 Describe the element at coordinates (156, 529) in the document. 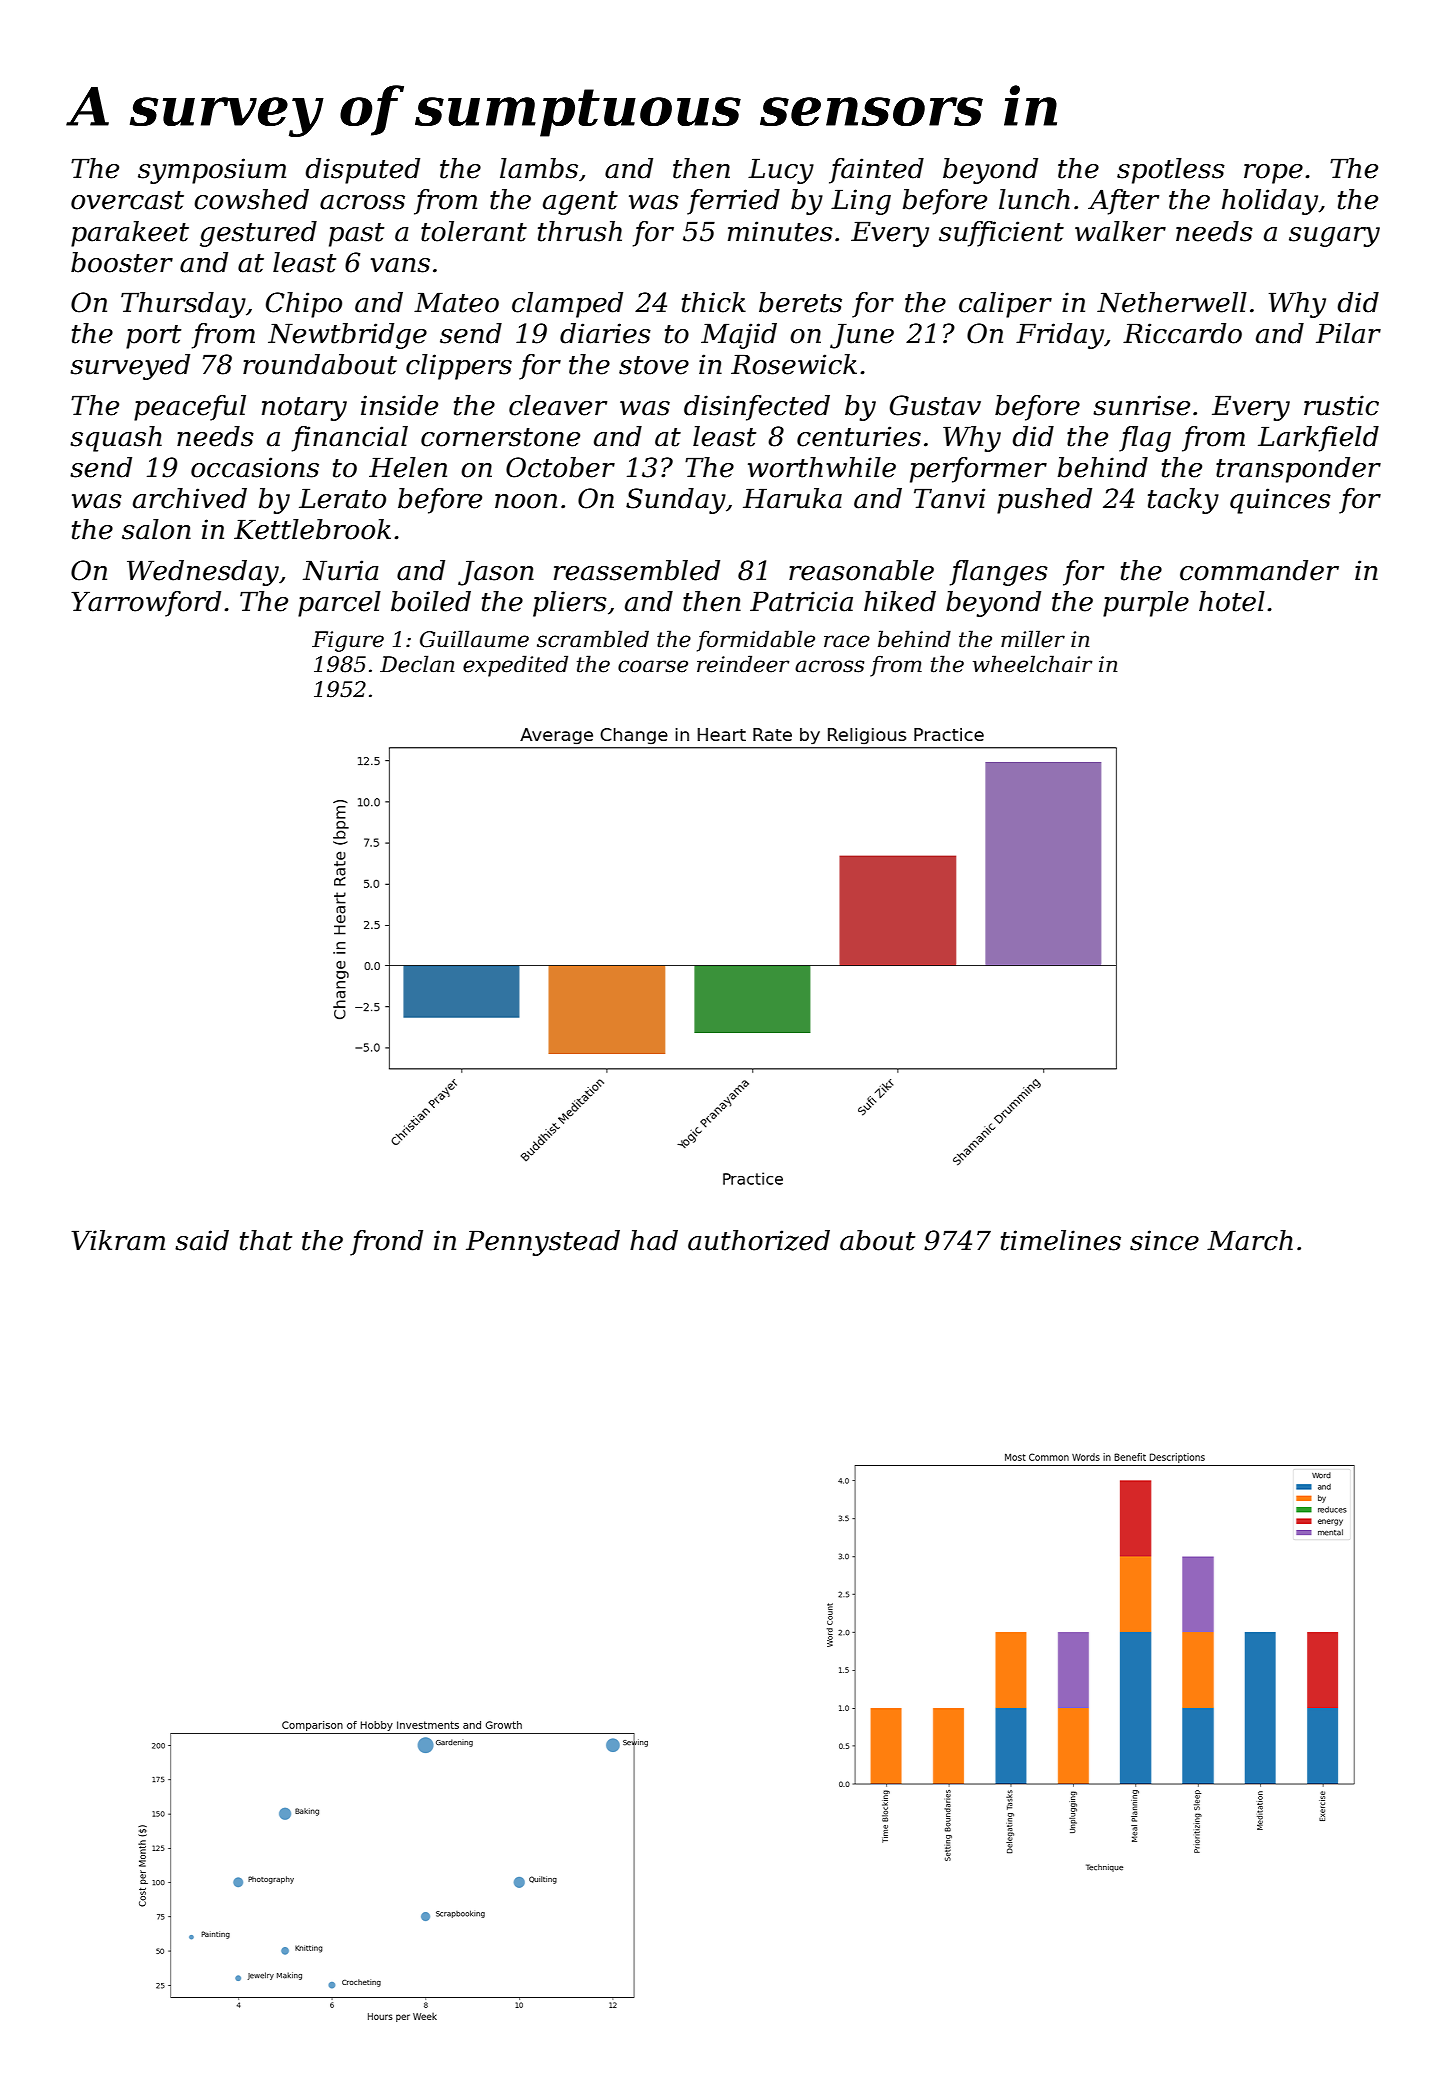

I see `salon` at that location.
